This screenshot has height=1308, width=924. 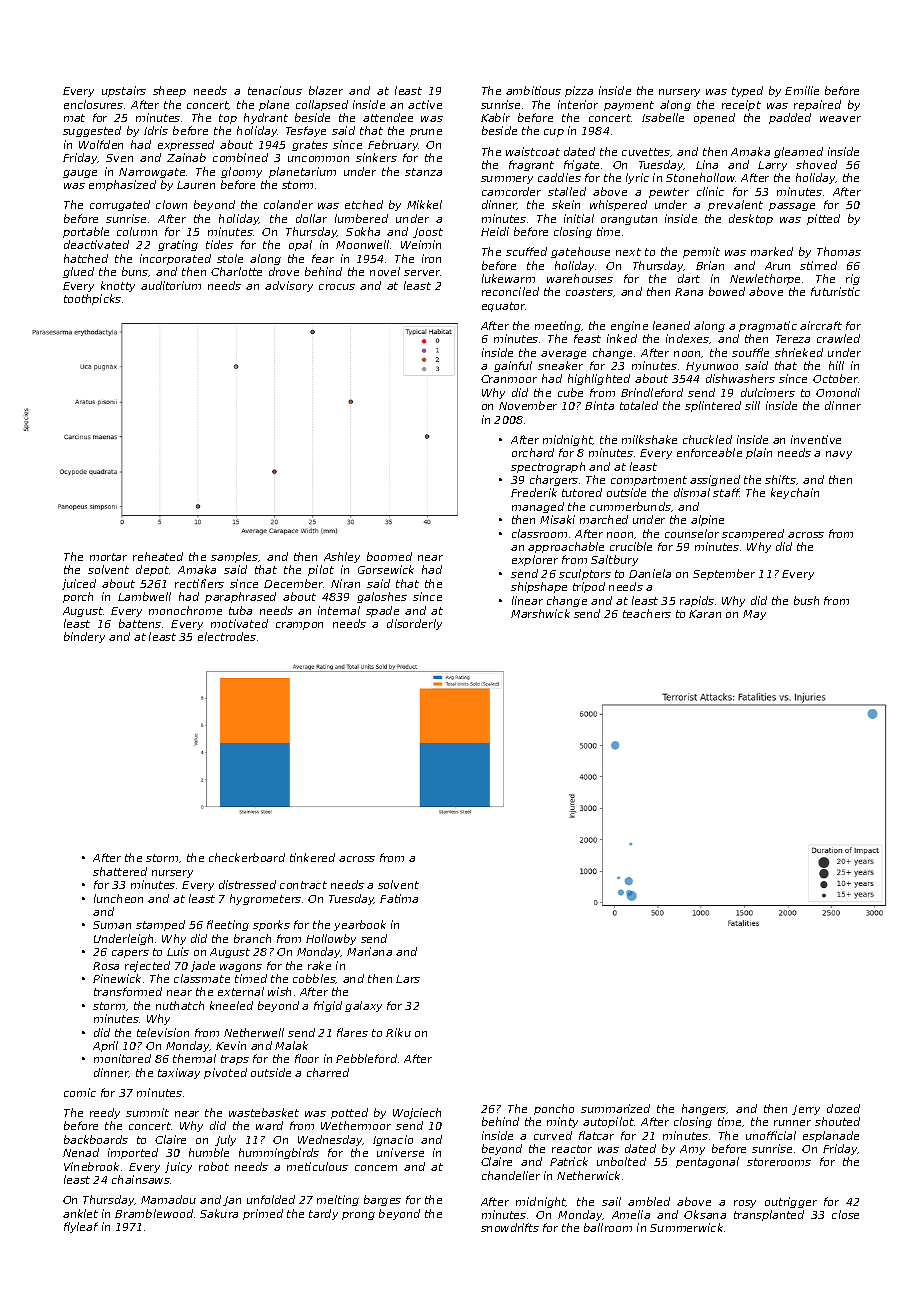 I want to click on Sakura, so click(x=219, y=1213).
